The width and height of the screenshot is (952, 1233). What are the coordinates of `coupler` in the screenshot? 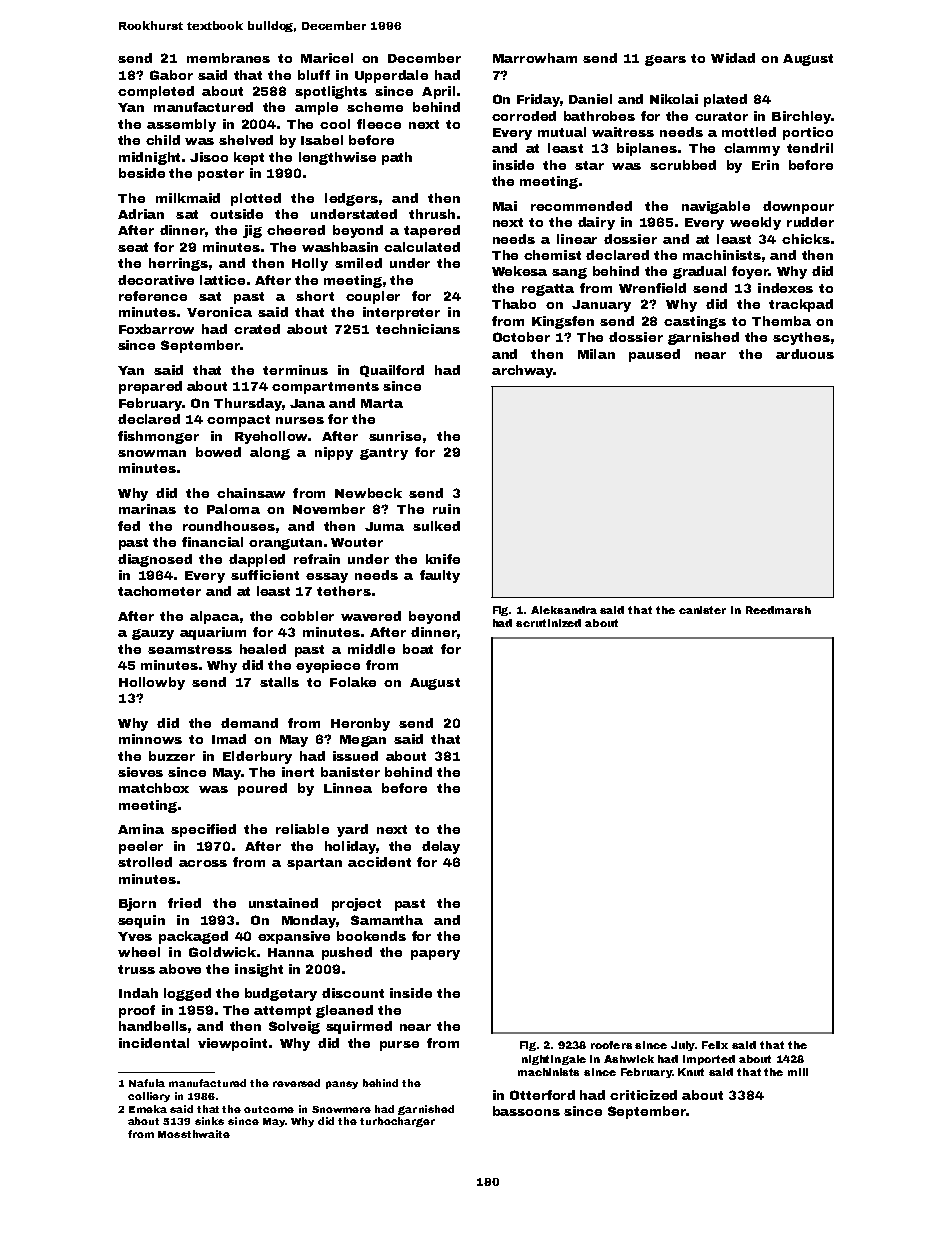 It's located at (373, 297).
